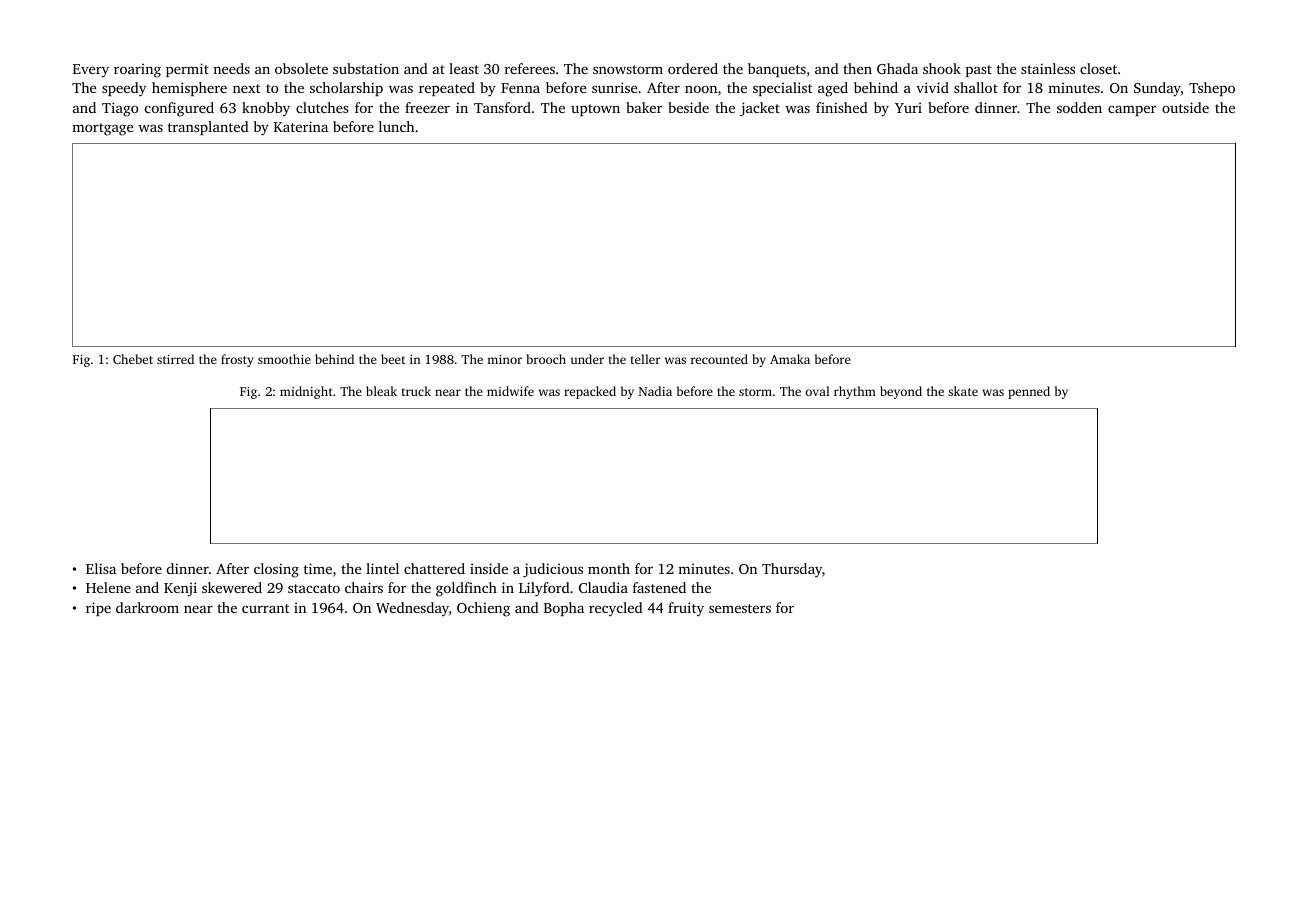 This image has width=1308, height=924. What do you see at coordinates (1185, 107) in the image?
I see `outside` at bounding box center [1185, 107].
